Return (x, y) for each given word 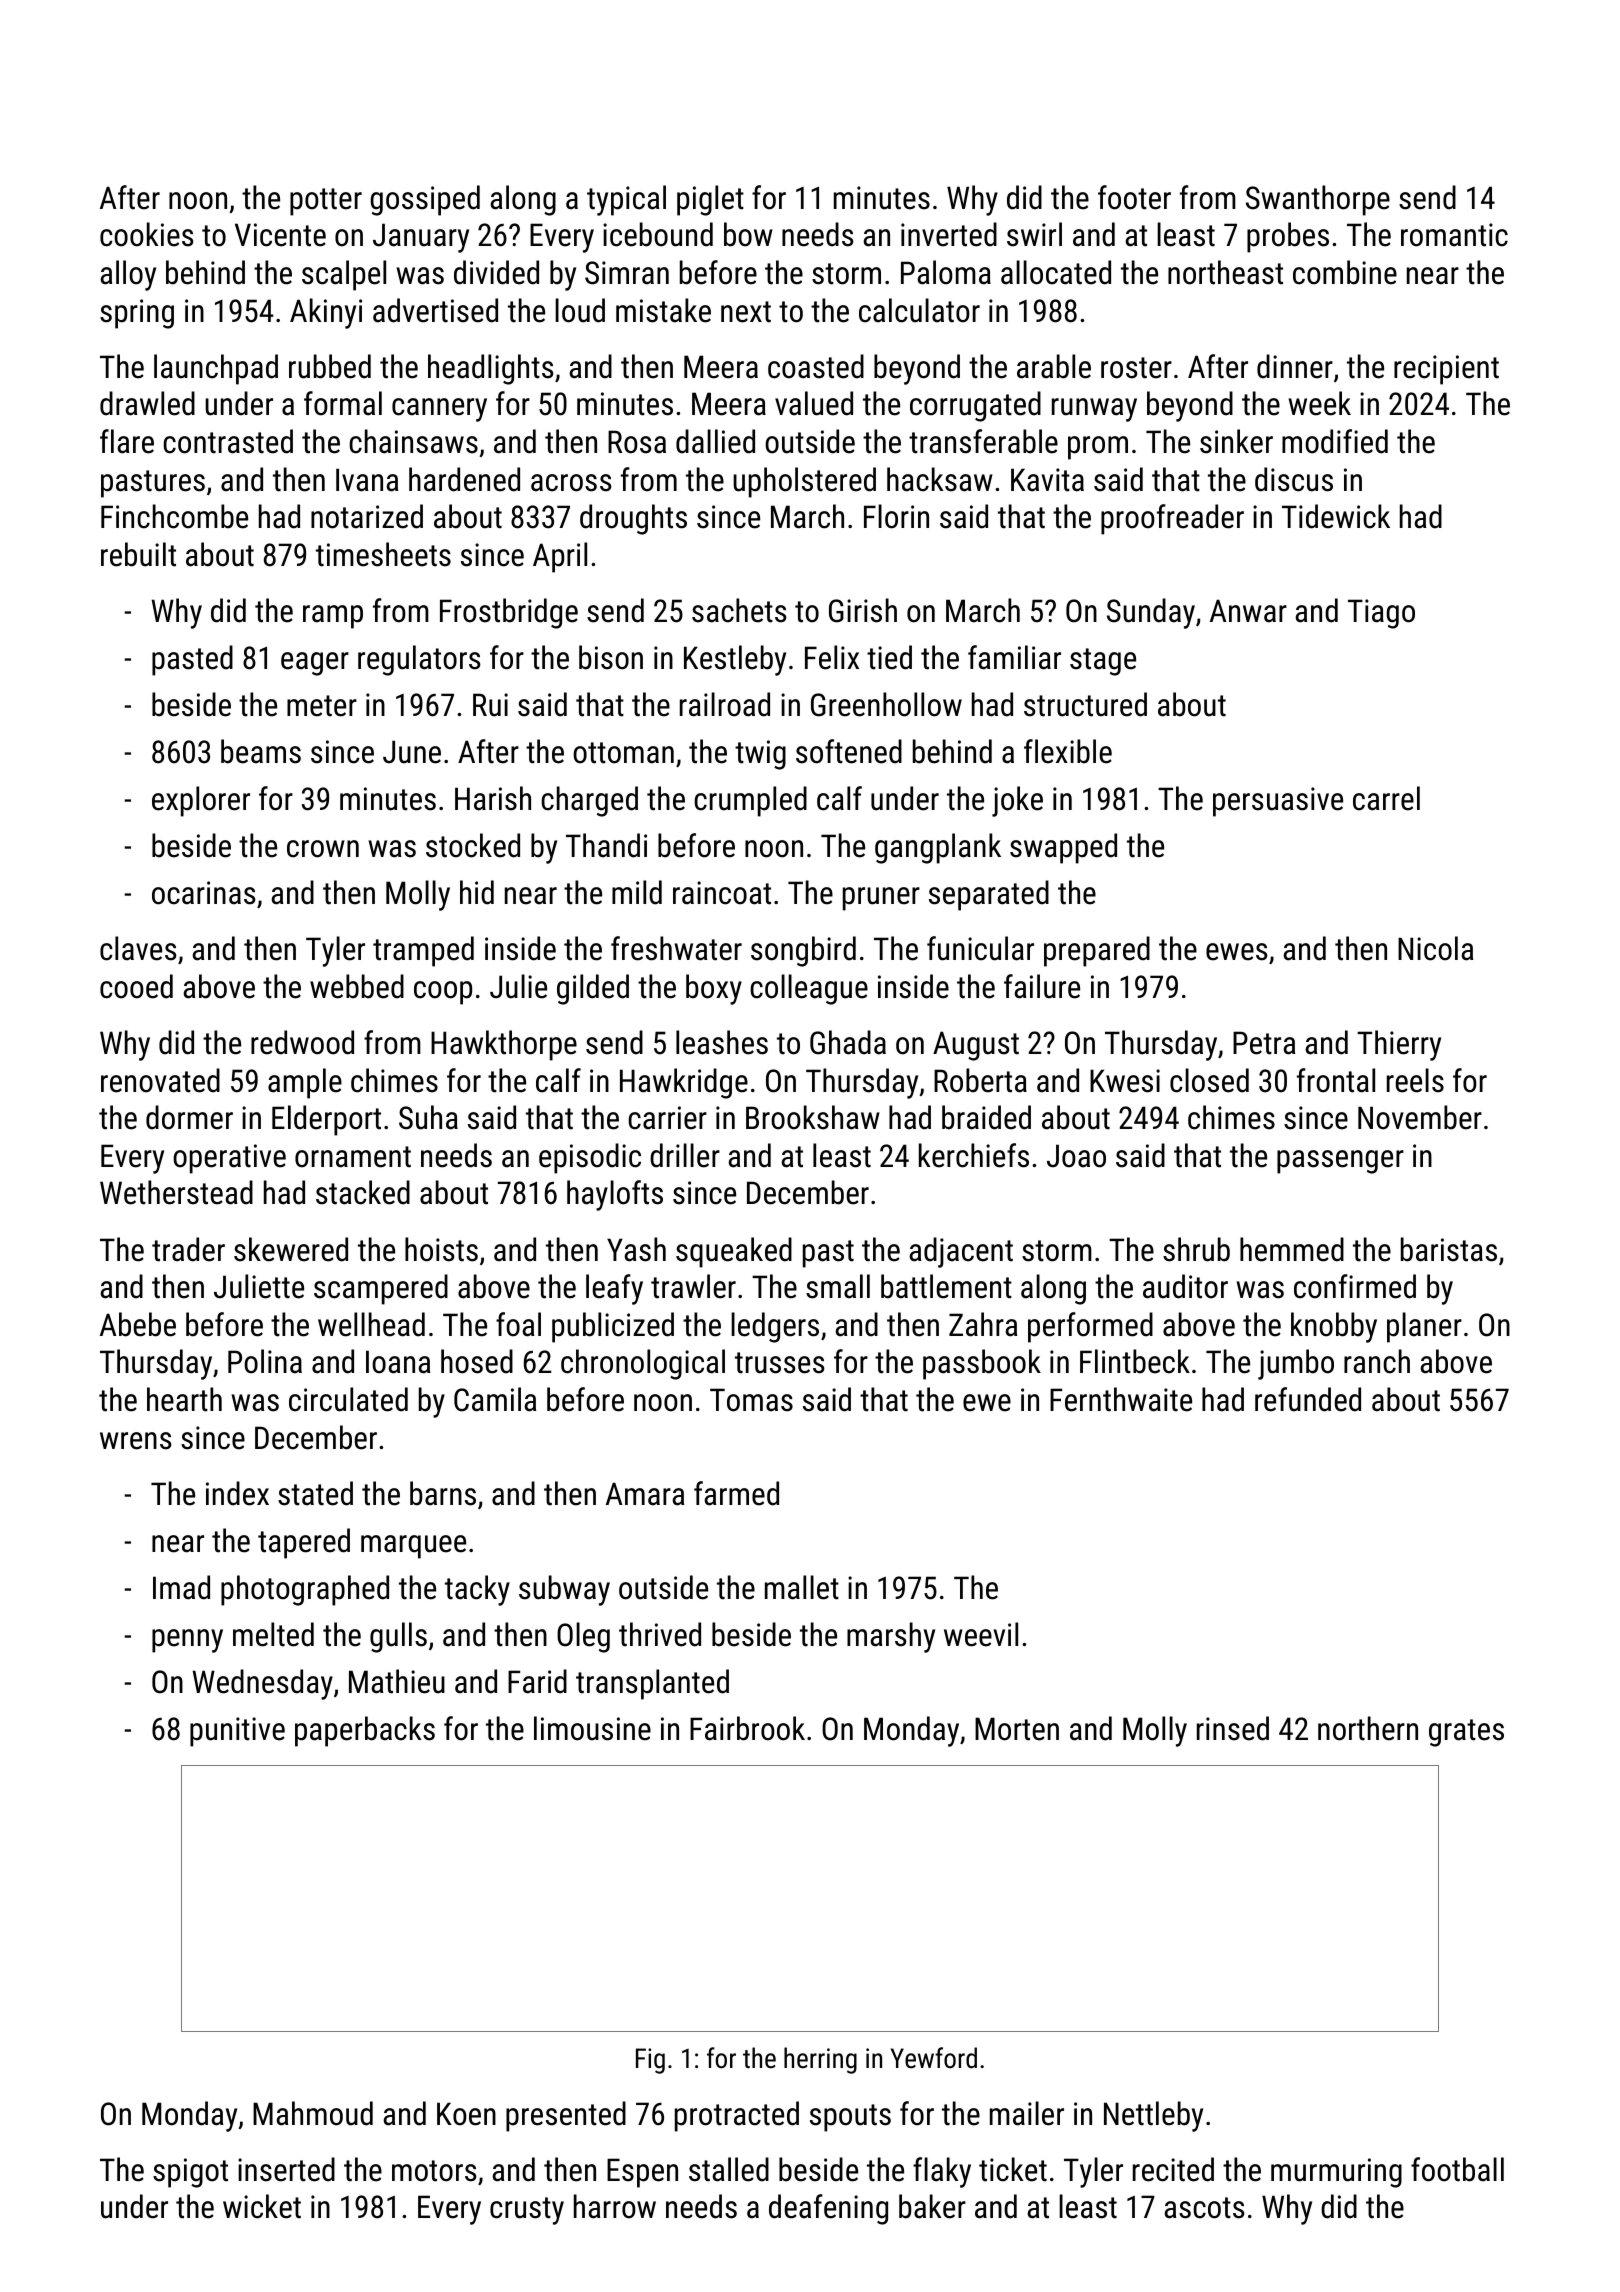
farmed (736, 1493)
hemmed (1292, 1249)
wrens (136, 1441)
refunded (1308, 1399)
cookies (147, 234)
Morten (1017, 1729)
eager (315, 664)
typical (626, 200)
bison (611, 657)
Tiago (1381, 614)
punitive (237, 1732)
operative (229, 1159)
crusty (527, 2211)
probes (1288, 237)
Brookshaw (813, 1117)
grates (1466, 1733)
